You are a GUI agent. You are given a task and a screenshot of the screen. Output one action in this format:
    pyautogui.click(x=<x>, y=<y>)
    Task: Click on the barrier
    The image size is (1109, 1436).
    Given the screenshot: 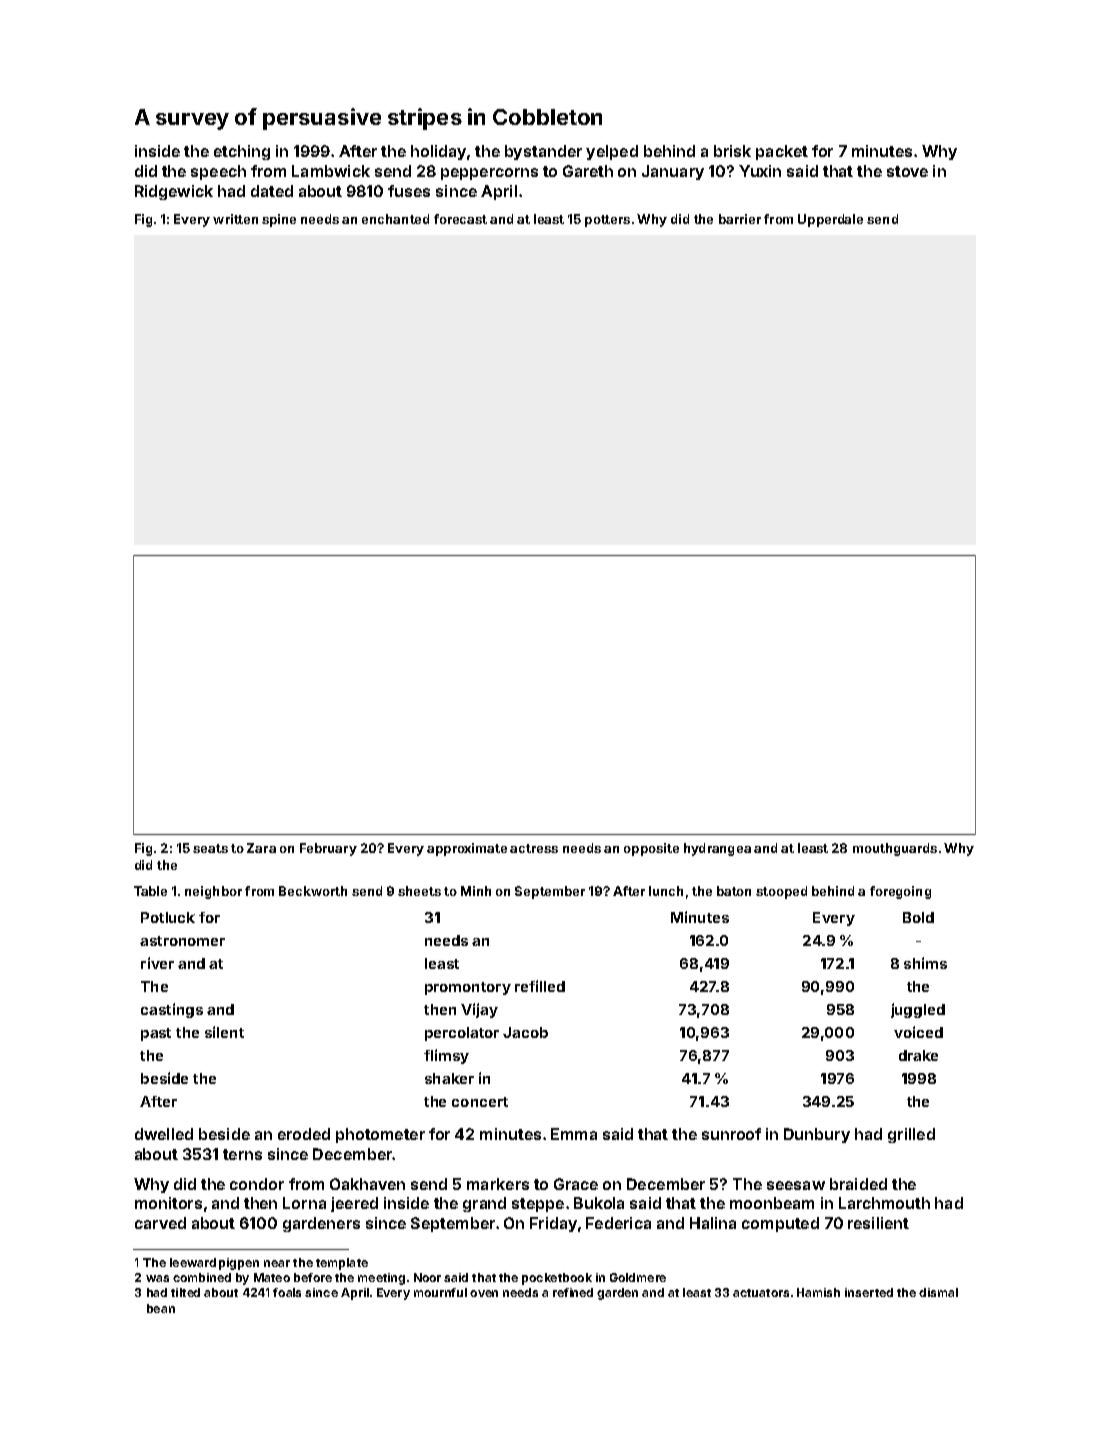 What is the action you would take?
    pyautogui.click(x=740, y=219)
